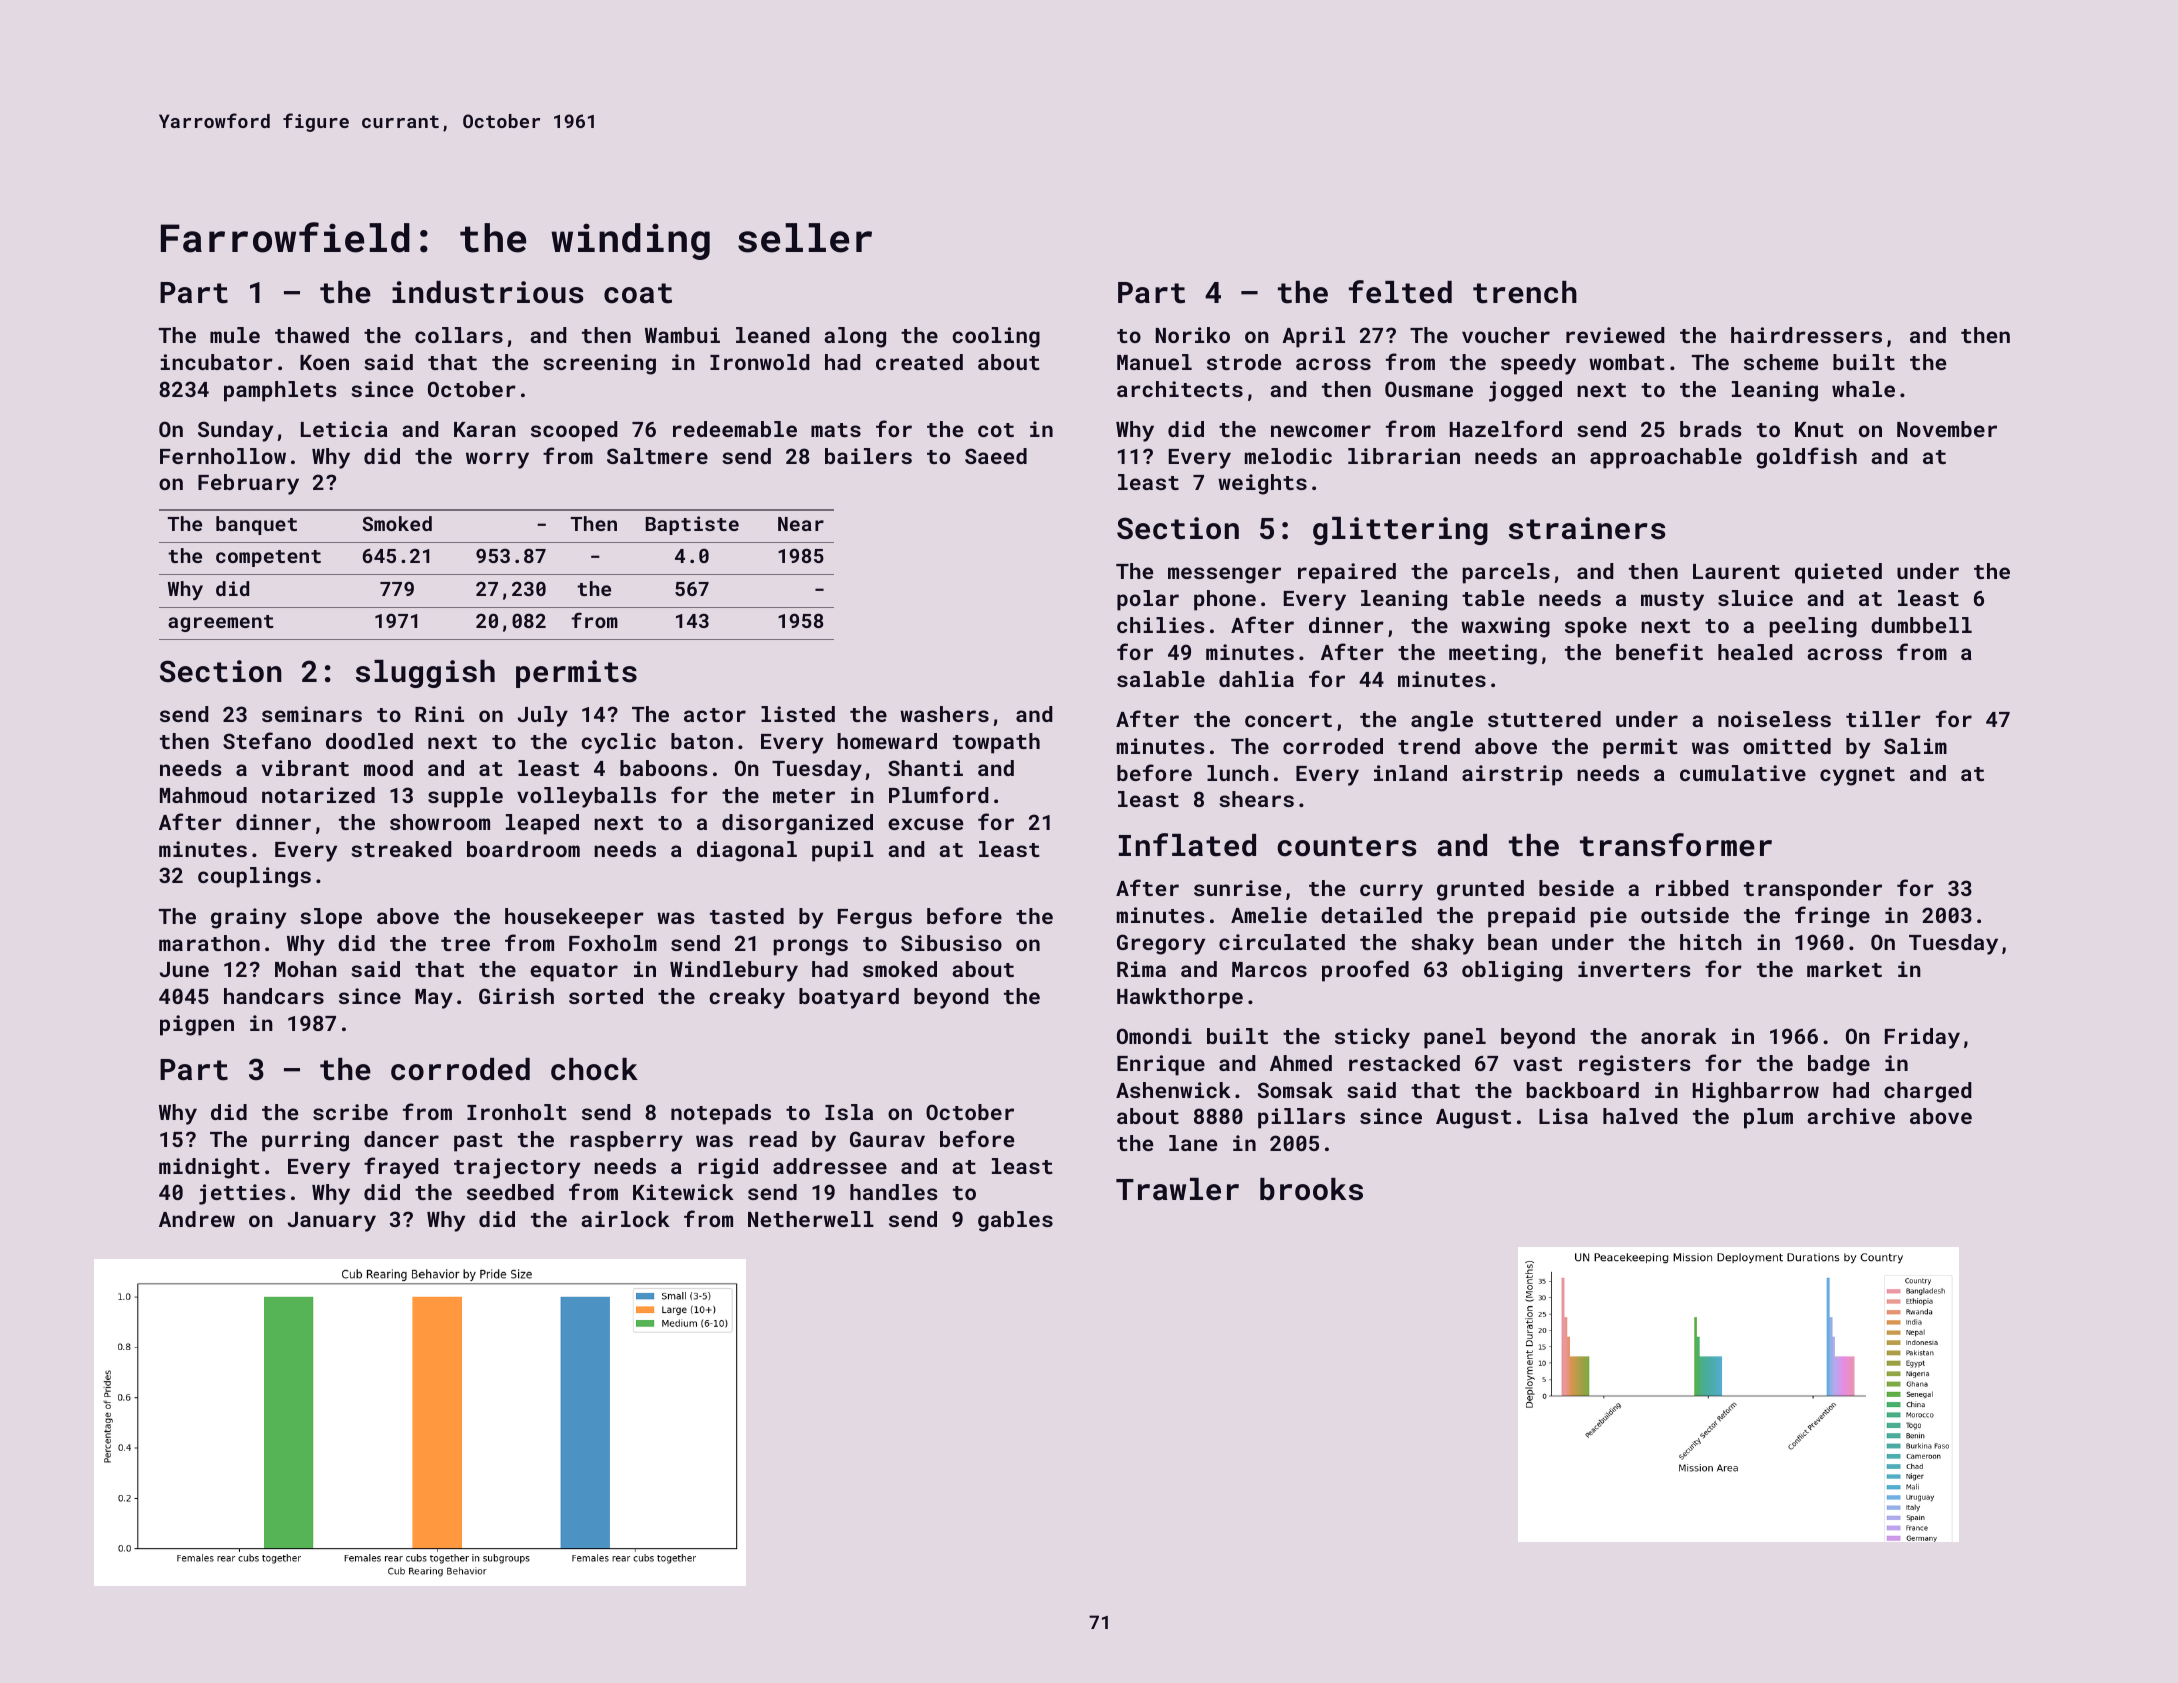 The image size is (2178, 1683). What do you see at coordinates (1177, 1189) in the screenshot?
I see `Trawler` at bounding box center [1177, 1189].
